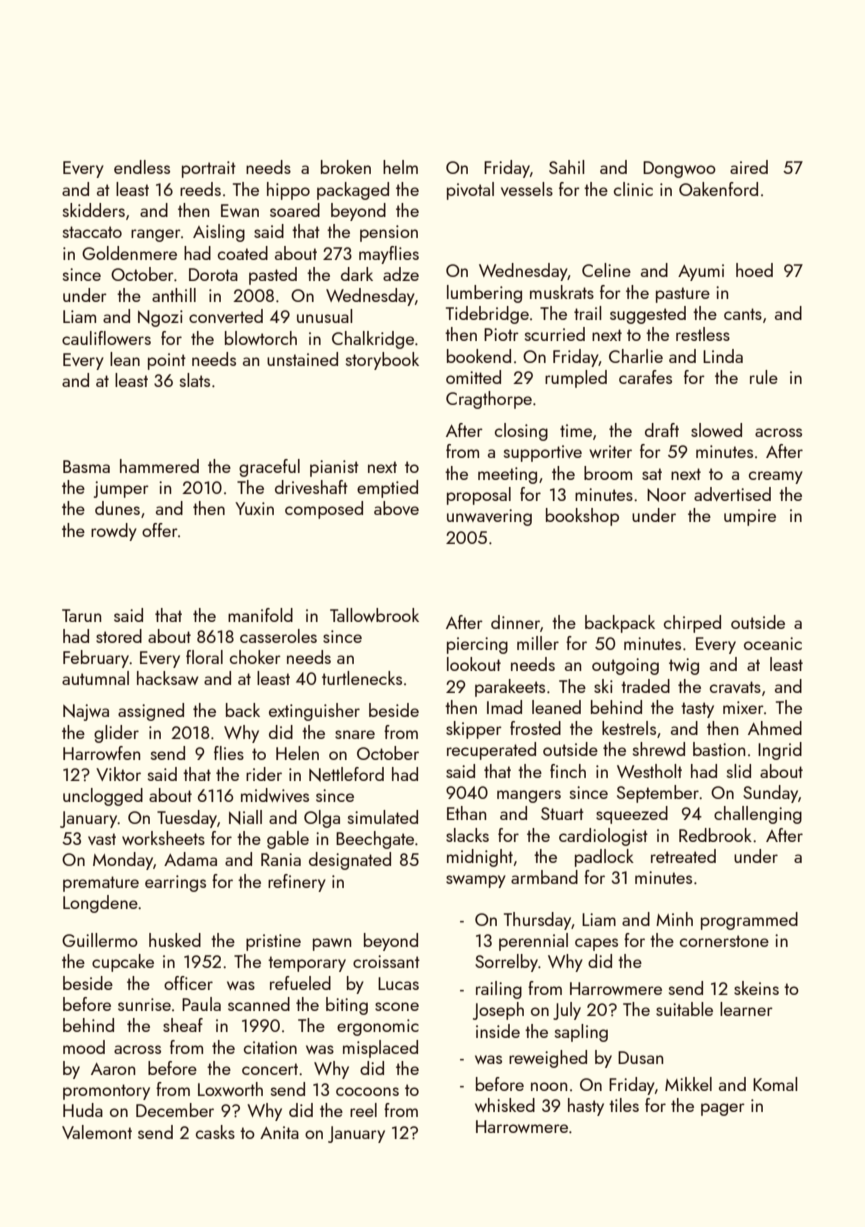 The width and height of the screenshot is (865, 1227). I want to click on extinguisher, so click(314, 712).
